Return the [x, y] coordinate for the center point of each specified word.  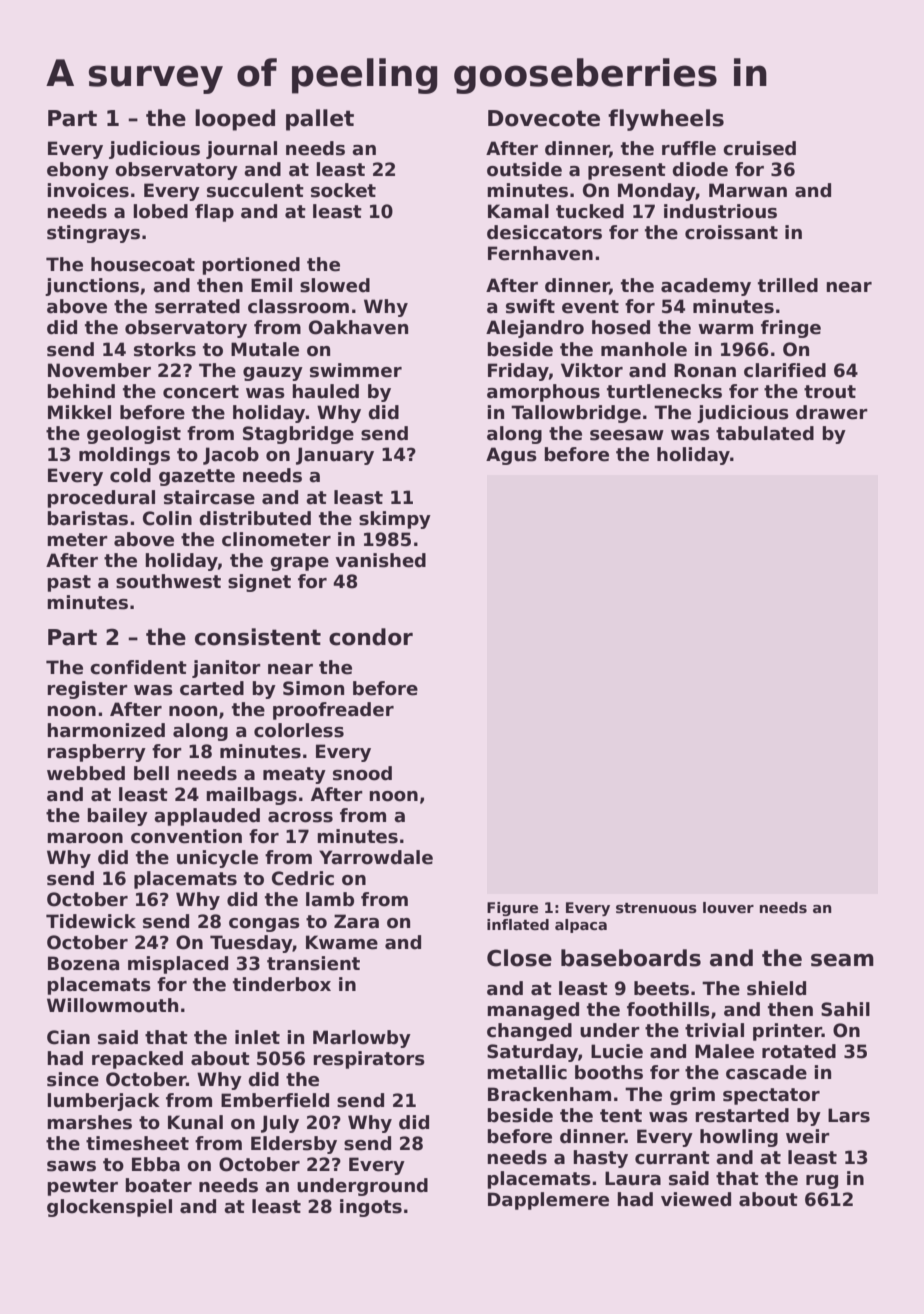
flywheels [666, 120]
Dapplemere [548, 1201]
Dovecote [544, 118]
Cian [68, 1037]
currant [672, 1158]
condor [371, 637]
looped [235, 120]
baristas [87, 518]
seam [842, 960]
